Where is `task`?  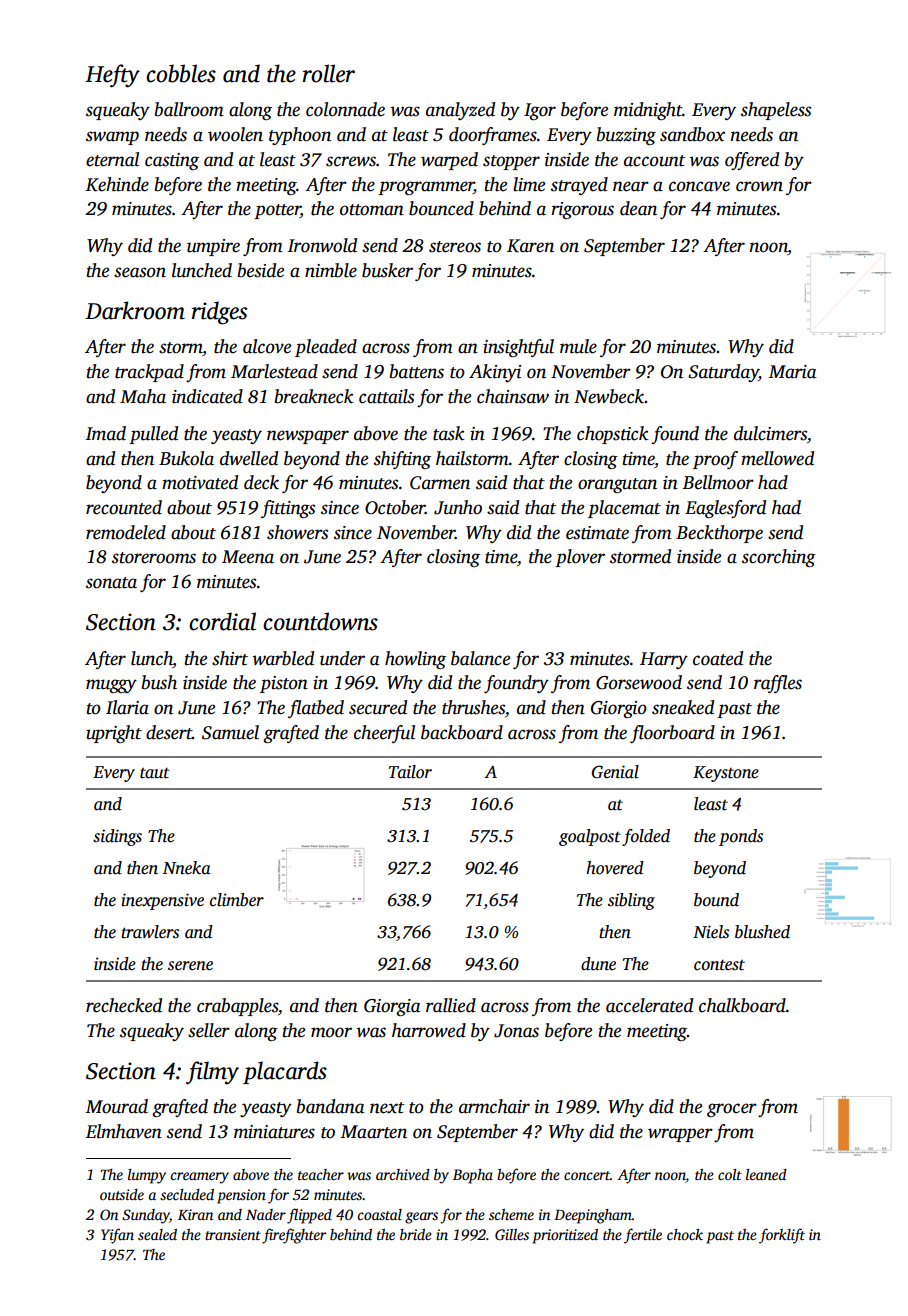 task is located at coordinates (448, 433).
